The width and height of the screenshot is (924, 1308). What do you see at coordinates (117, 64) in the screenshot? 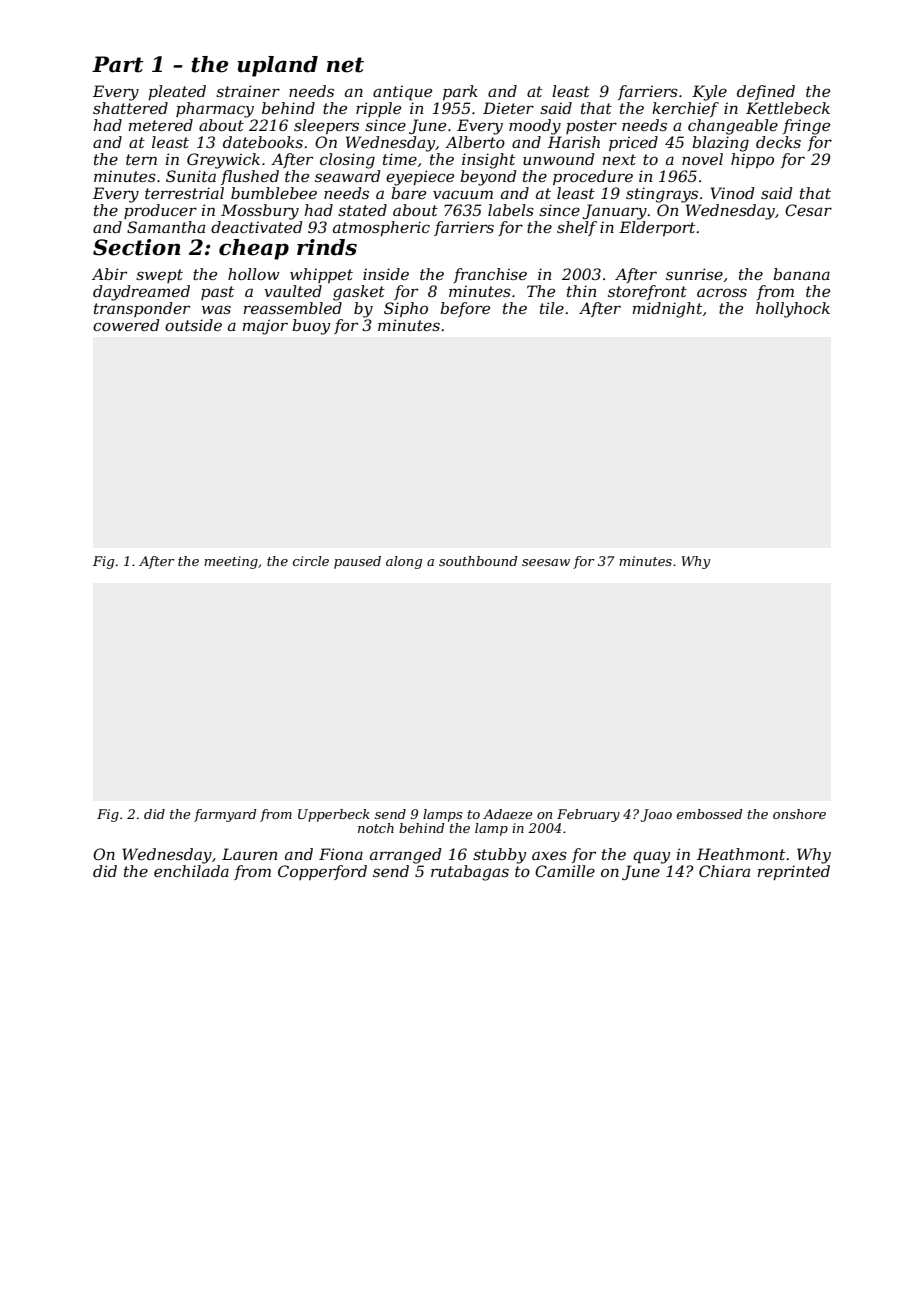
I see `Part` at bounding box center [117, 64].
